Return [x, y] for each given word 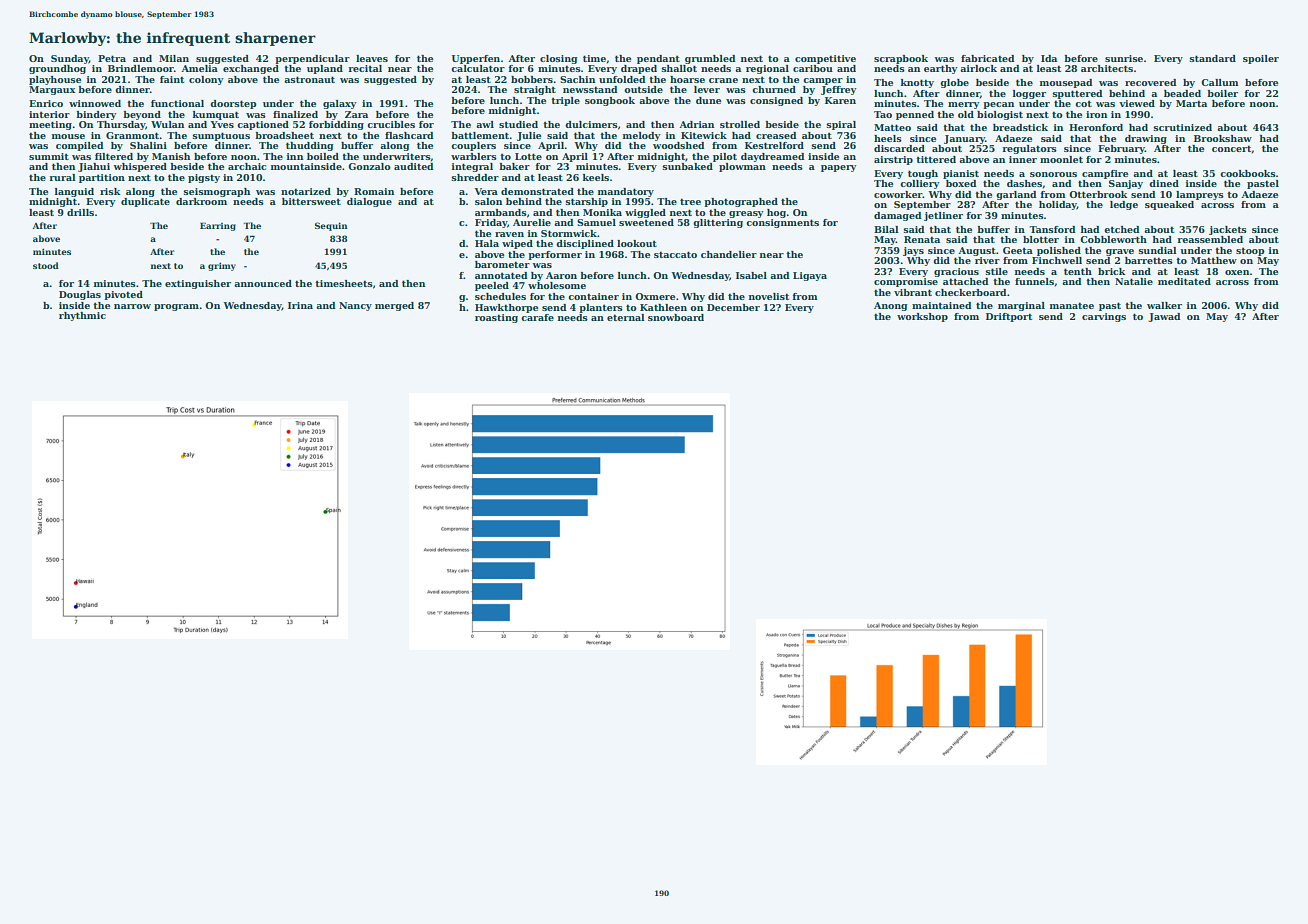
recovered [1151, 82]
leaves [372, 58]
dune [708, 100]
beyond [142, 115]
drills [80, 212]
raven [509, 234]
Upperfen [476, 59]
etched [1122, 229]
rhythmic [82, 316]
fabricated [988, 58]
